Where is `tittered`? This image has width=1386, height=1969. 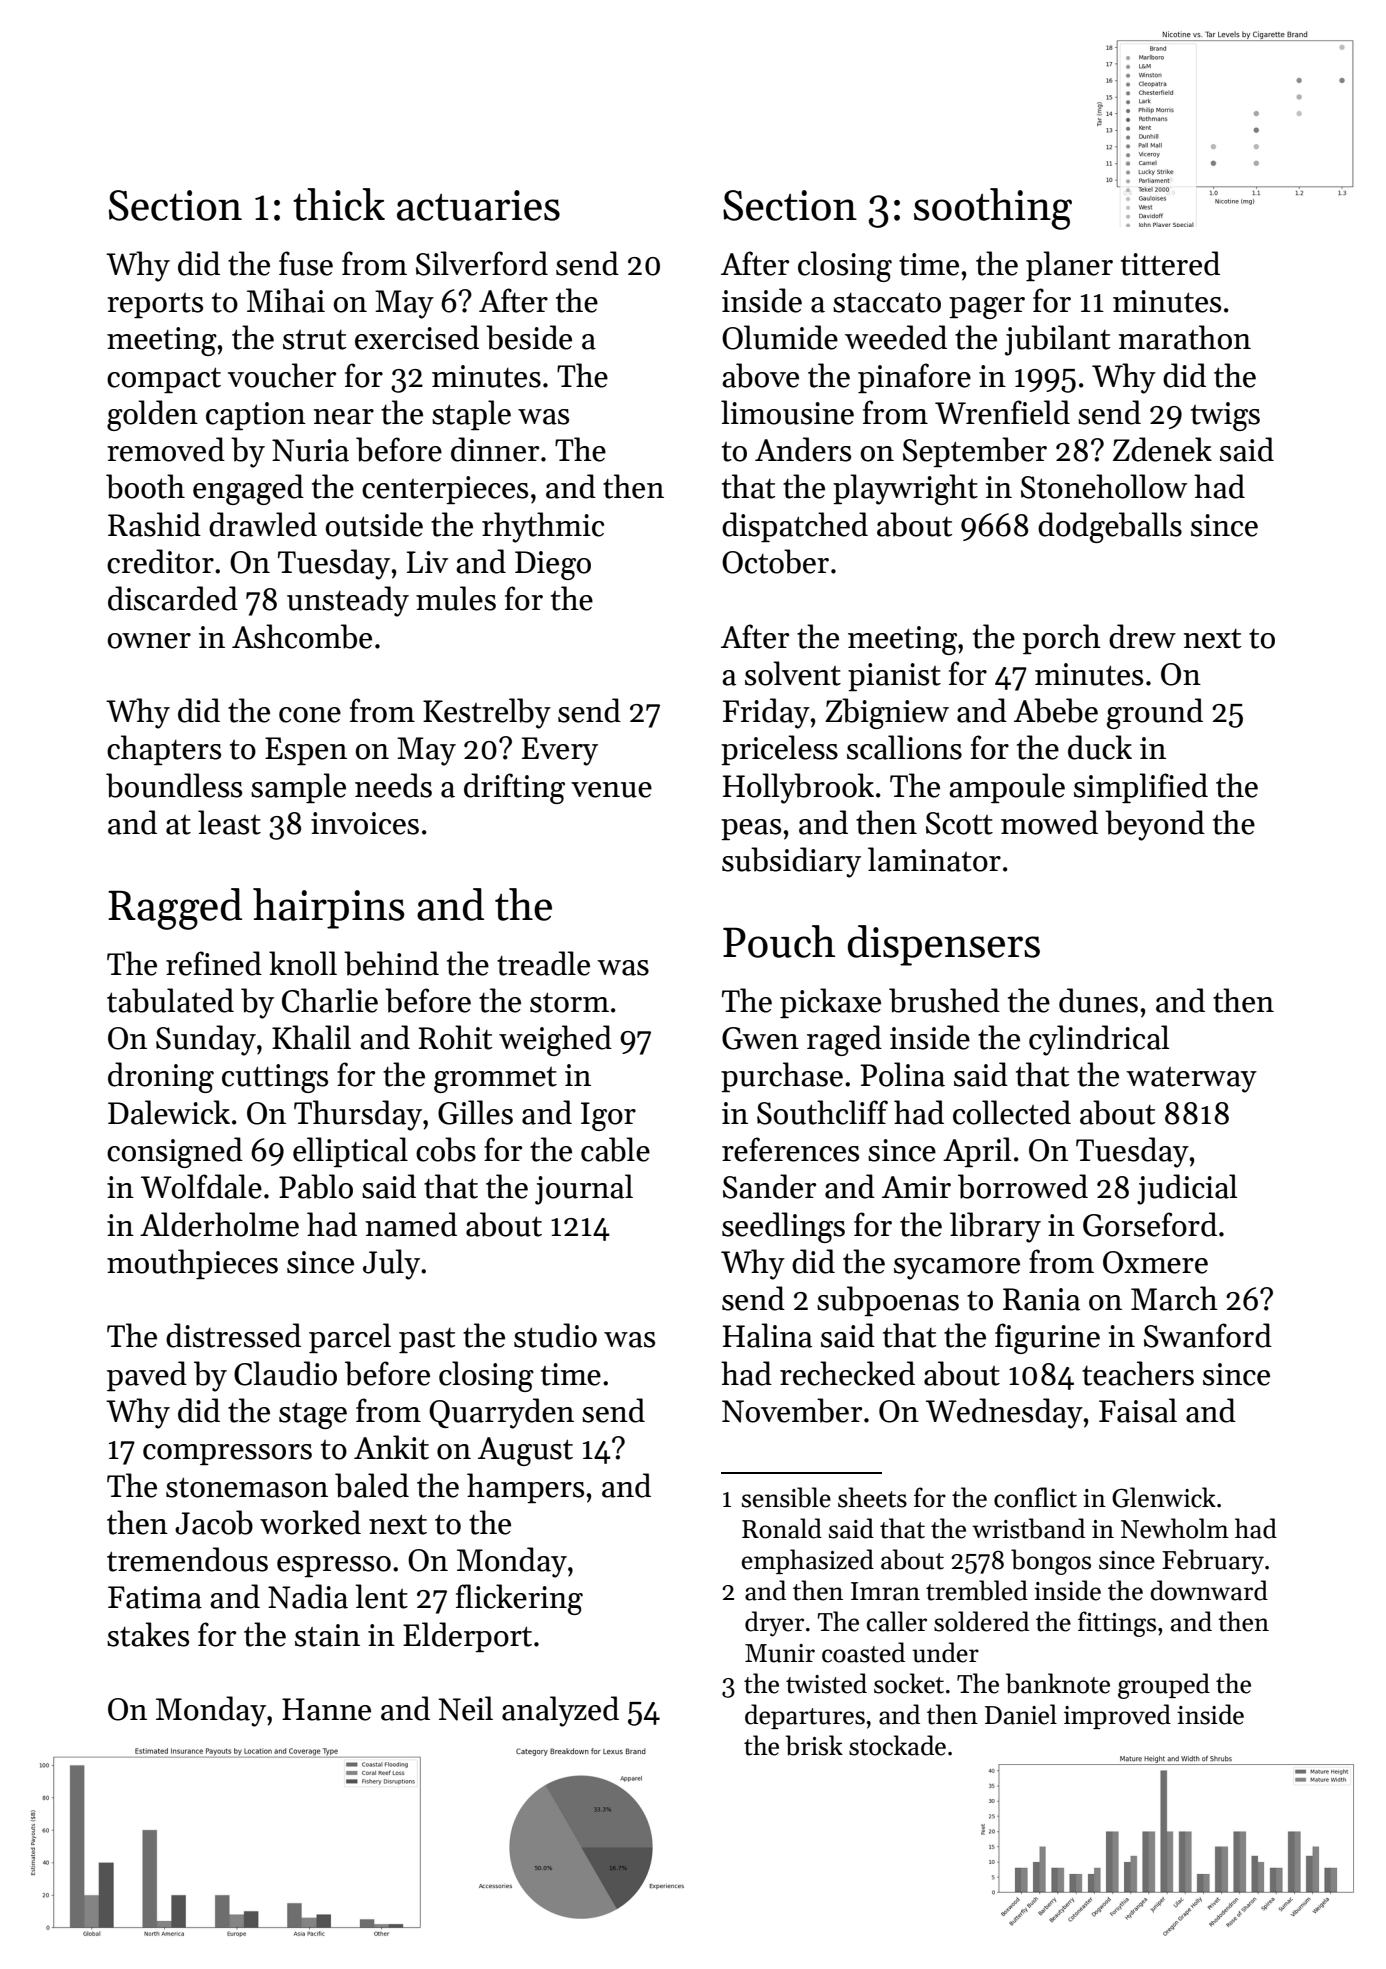 tittered is located at coordinates (1170, 263).
